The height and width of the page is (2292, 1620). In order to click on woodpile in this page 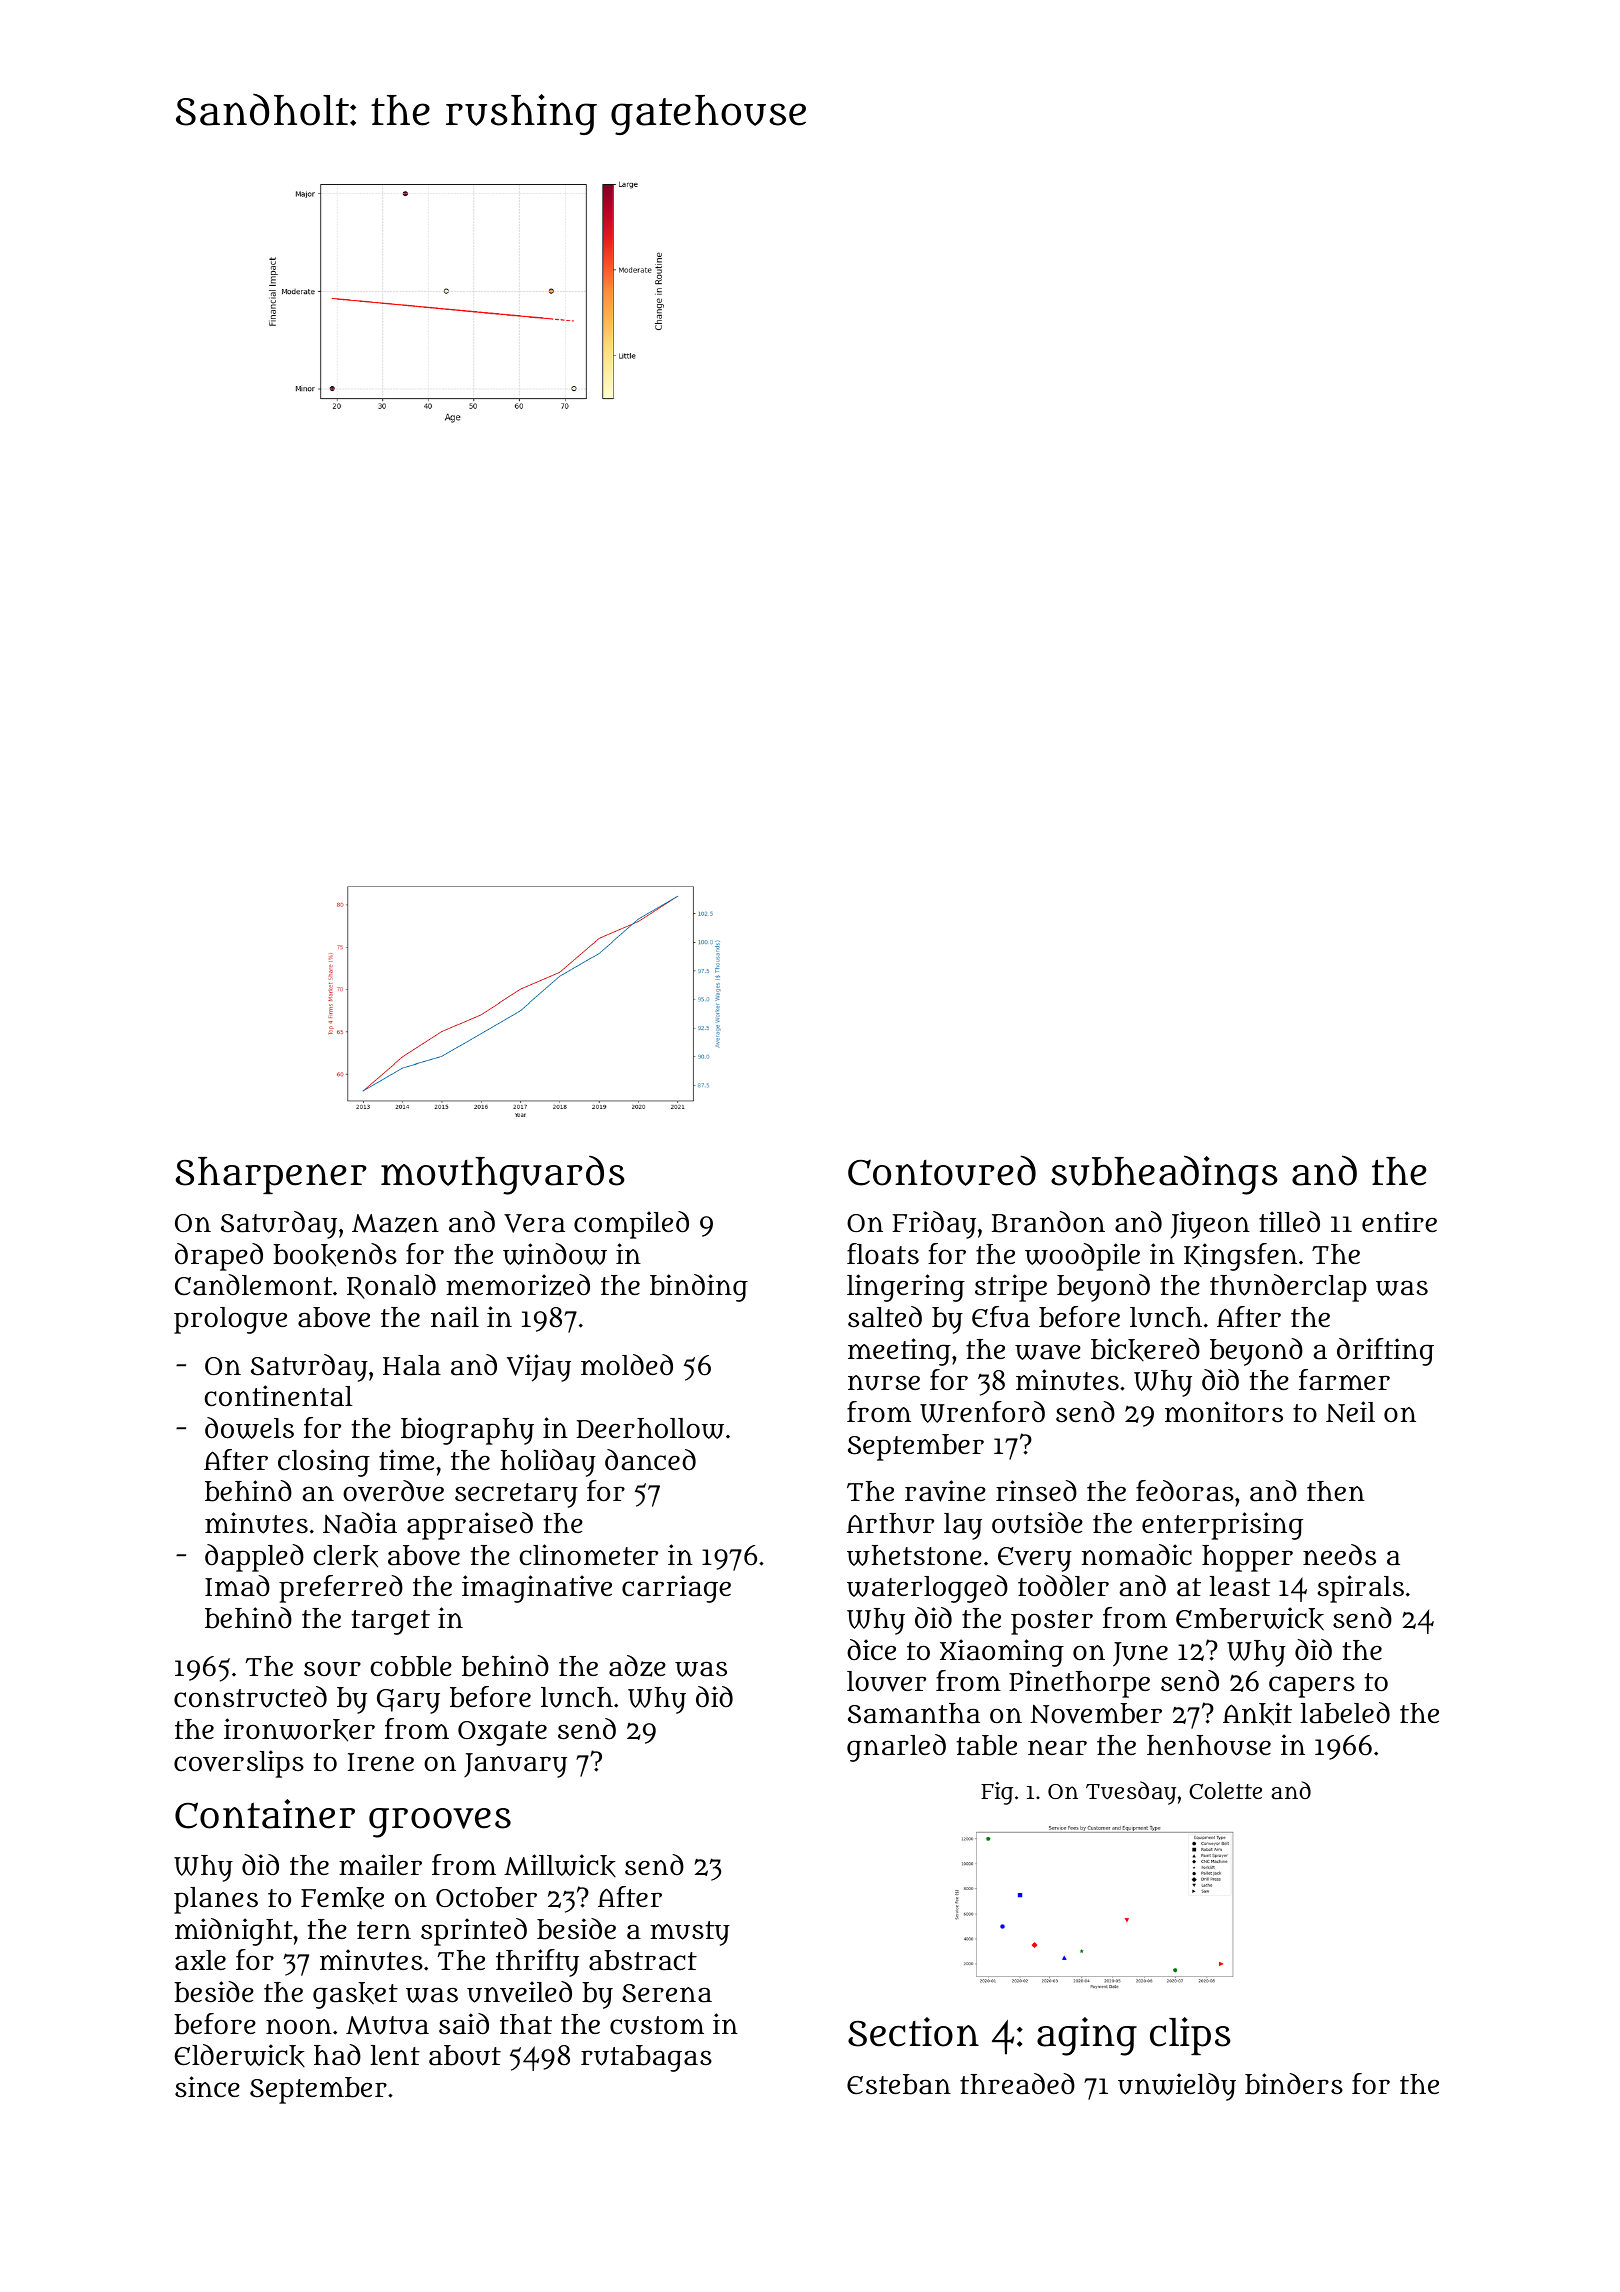, I will do `click(1082, 1257)`.
